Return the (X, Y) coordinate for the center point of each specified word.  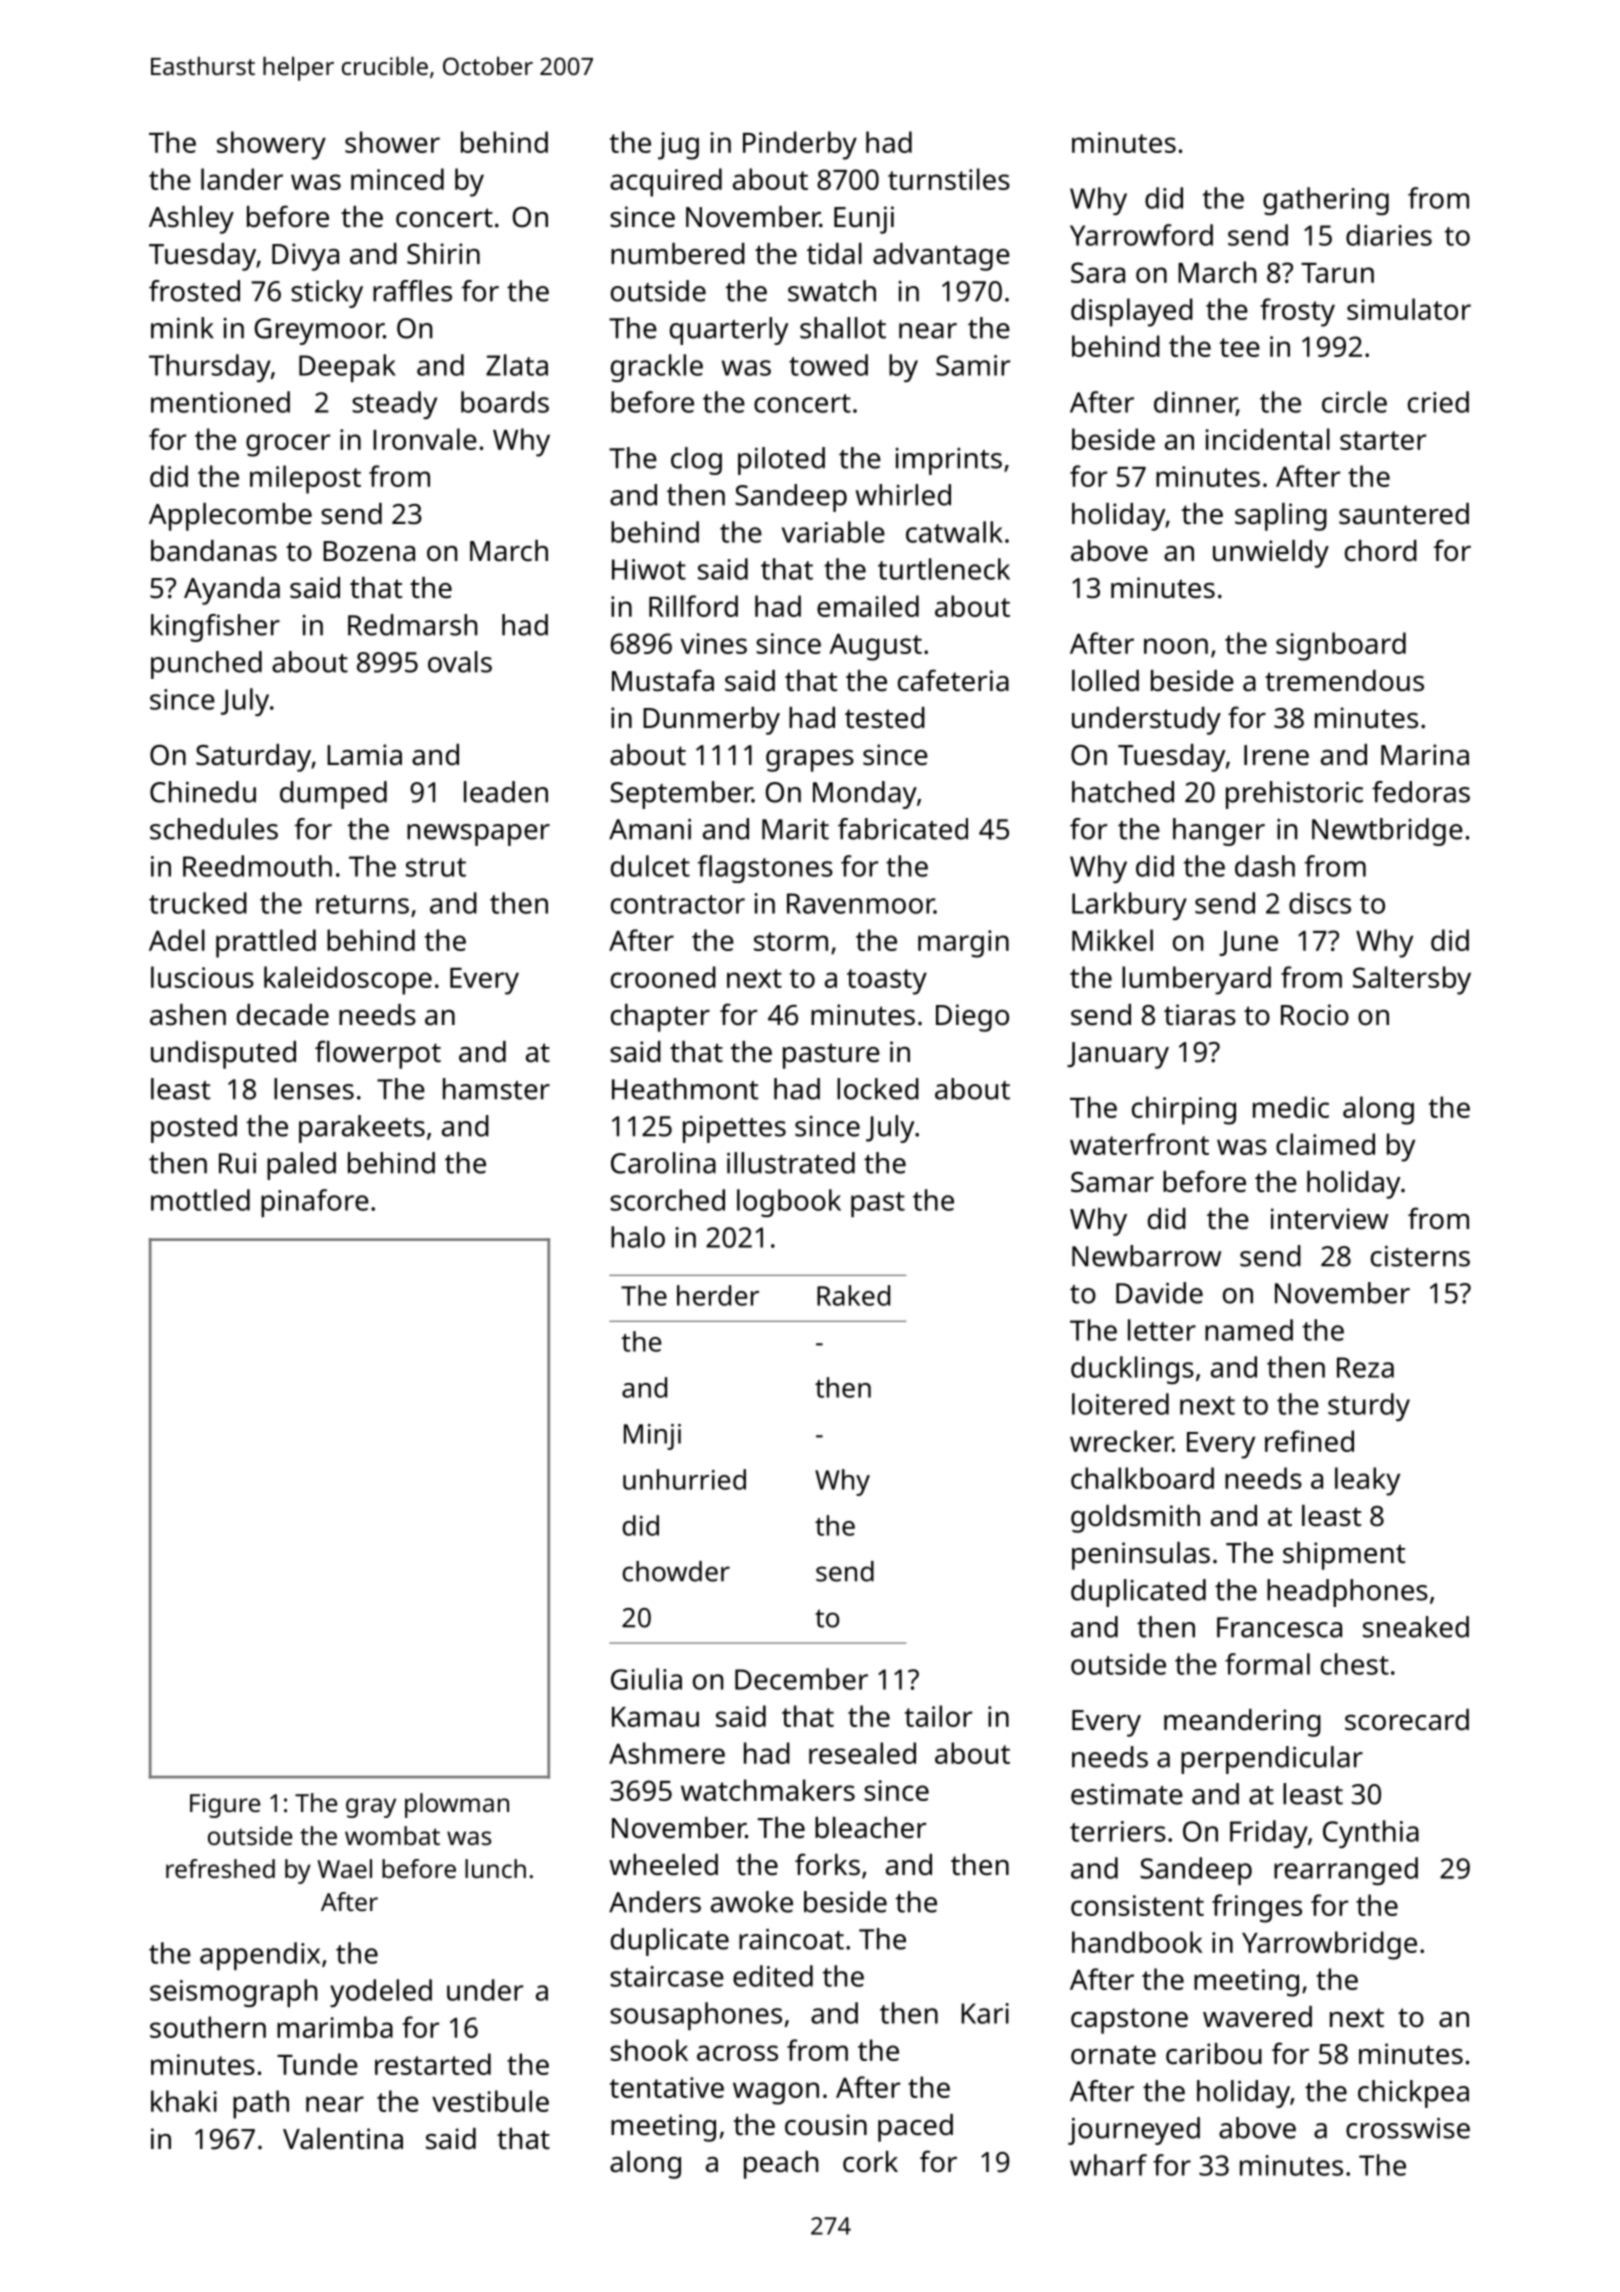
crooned (663, 977)
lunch (495, 1868)
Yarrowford (1141, 235)
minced (397, 179)
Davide (1159, 1293)
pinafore (315, 1203)
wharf (1108, 2165)
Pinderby (800, 145)
